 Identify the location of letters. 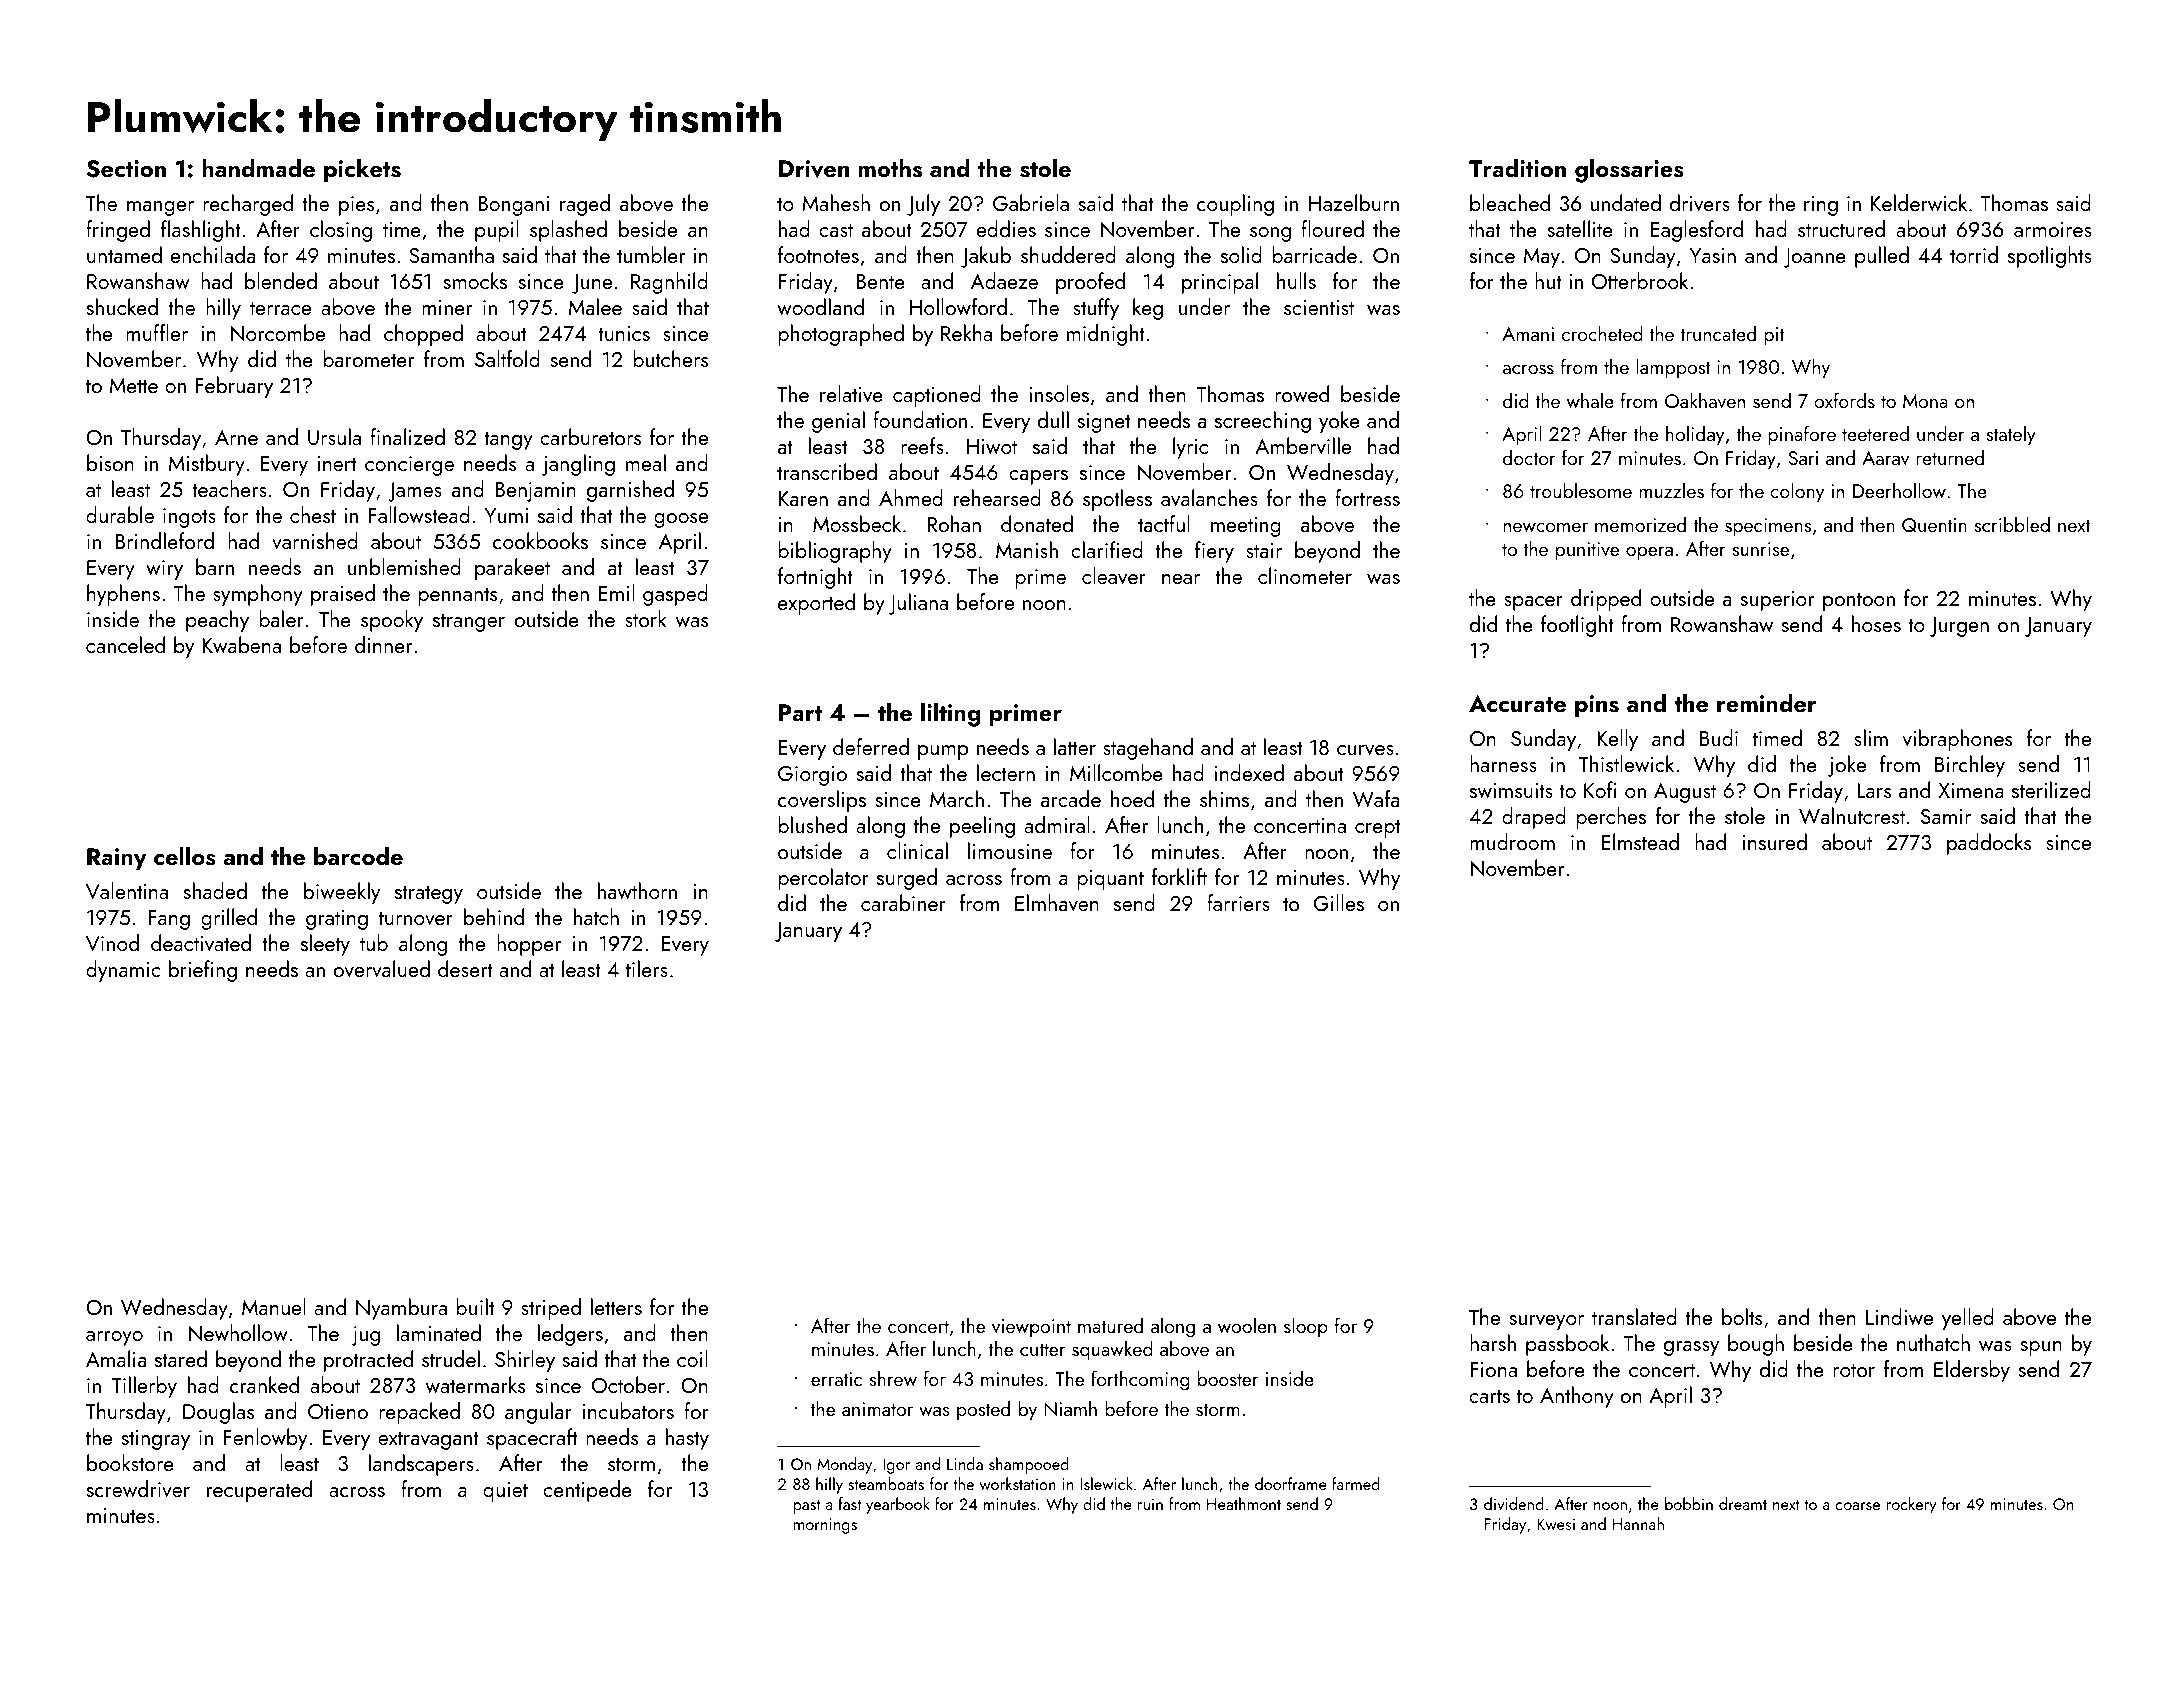
(616, 1306).
